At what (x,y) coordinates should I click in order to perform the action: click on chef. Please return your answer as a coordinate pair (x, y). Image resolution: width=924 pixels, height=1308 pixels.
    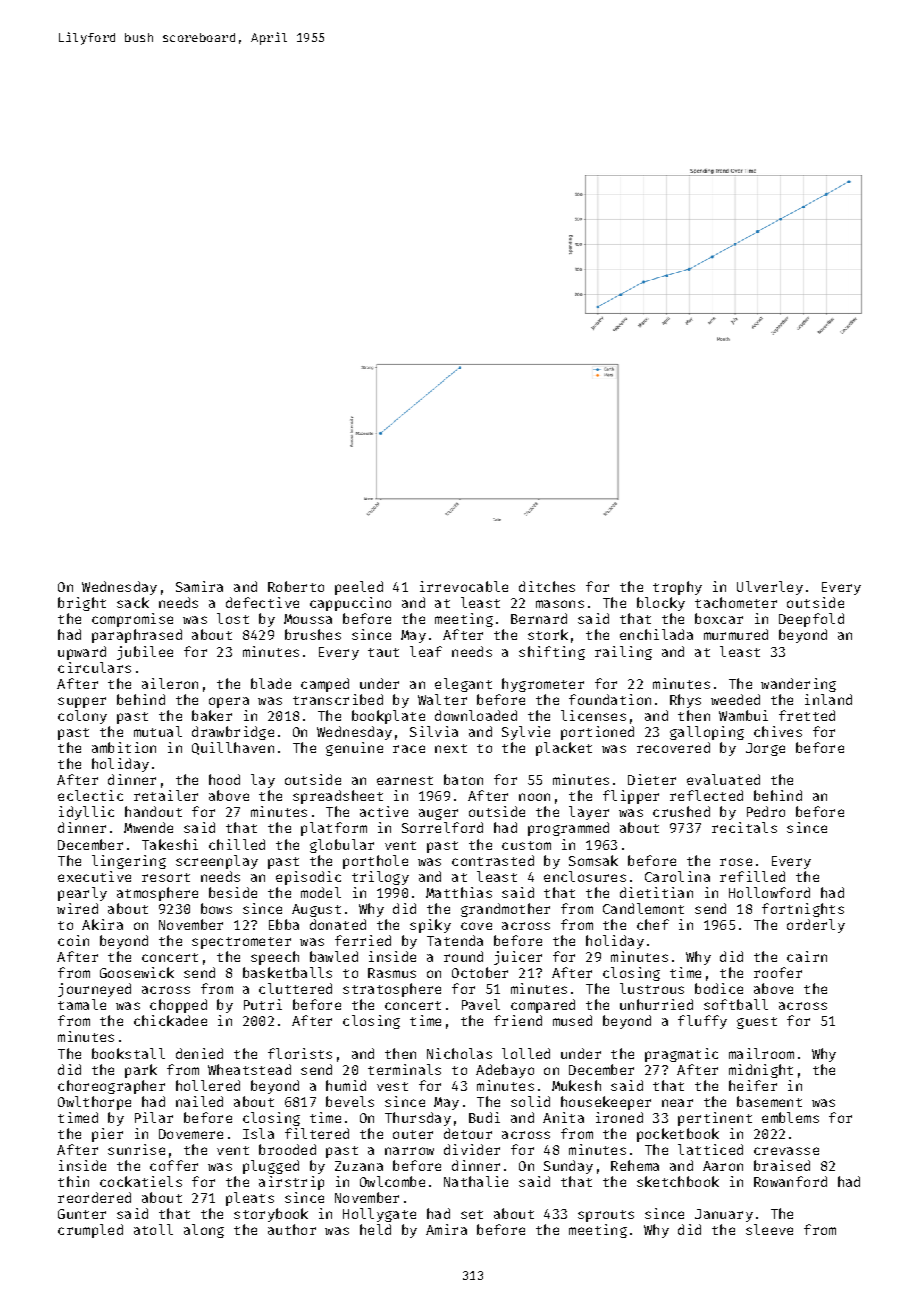
    Looking at the image, I should click on (653, 924).
